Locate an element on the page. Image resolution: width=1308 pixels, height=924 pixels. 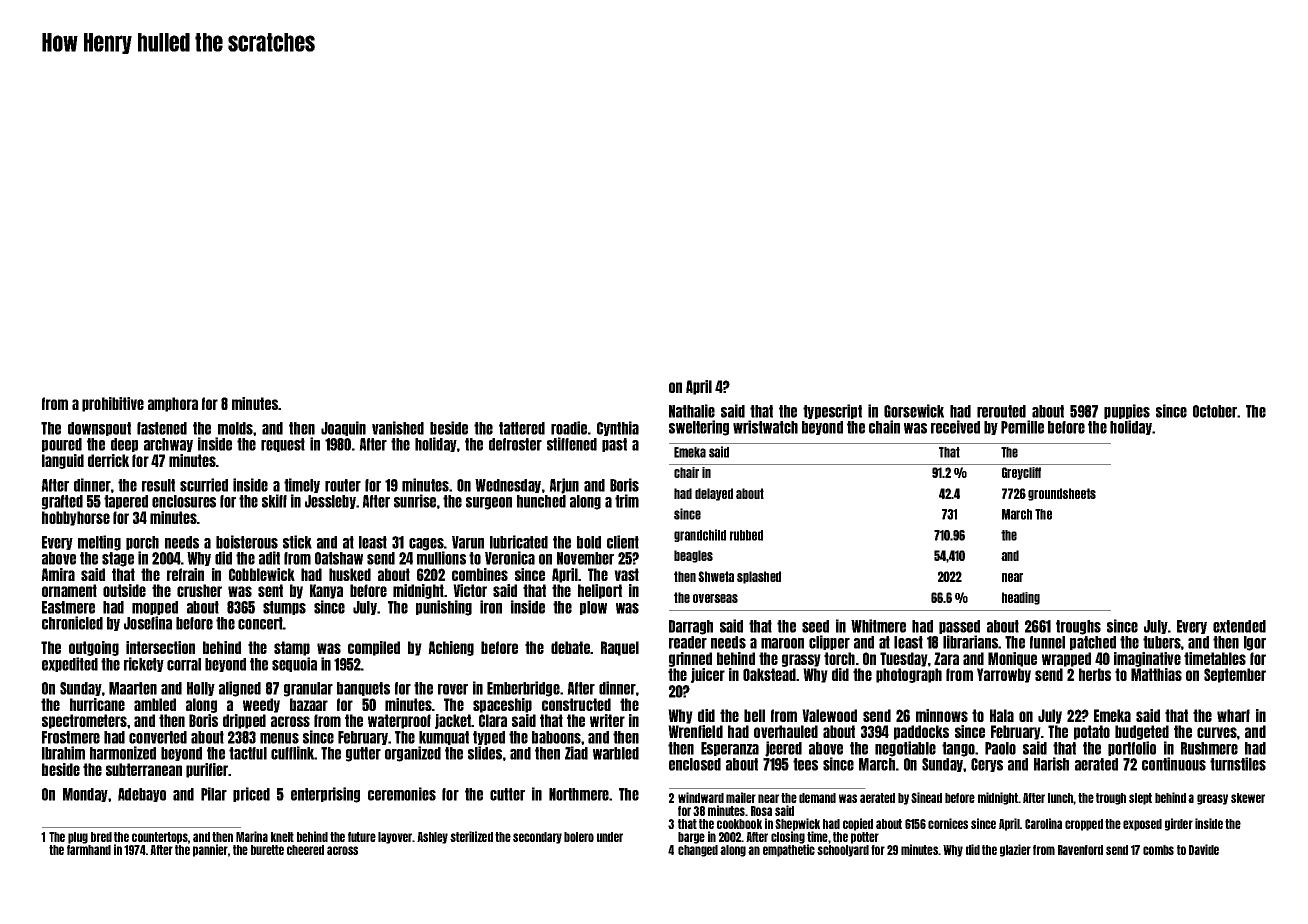
hurricane is located at coordinates (97, 704).
